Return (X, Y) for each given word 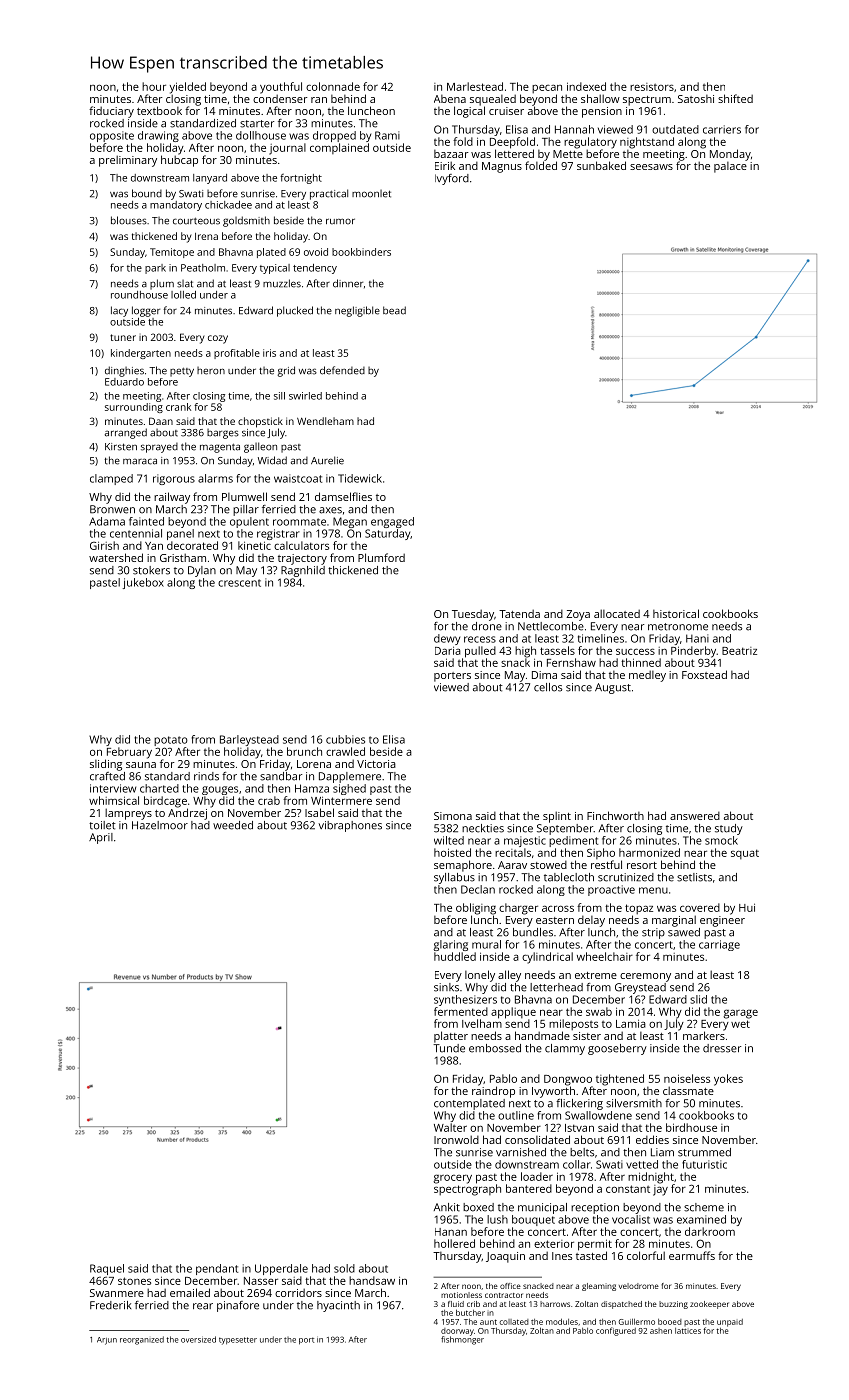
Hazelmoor (160, 825)
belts (582, 1152)
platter (451, 1037)
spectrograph (467, 1190)
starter (257, 124)
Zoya (578, 615)
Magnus (502, 167)
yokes (728, 1080)
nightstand (647, 143)
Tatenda (519, 613)
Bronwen (112, 509)
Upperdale (281, 1269)
